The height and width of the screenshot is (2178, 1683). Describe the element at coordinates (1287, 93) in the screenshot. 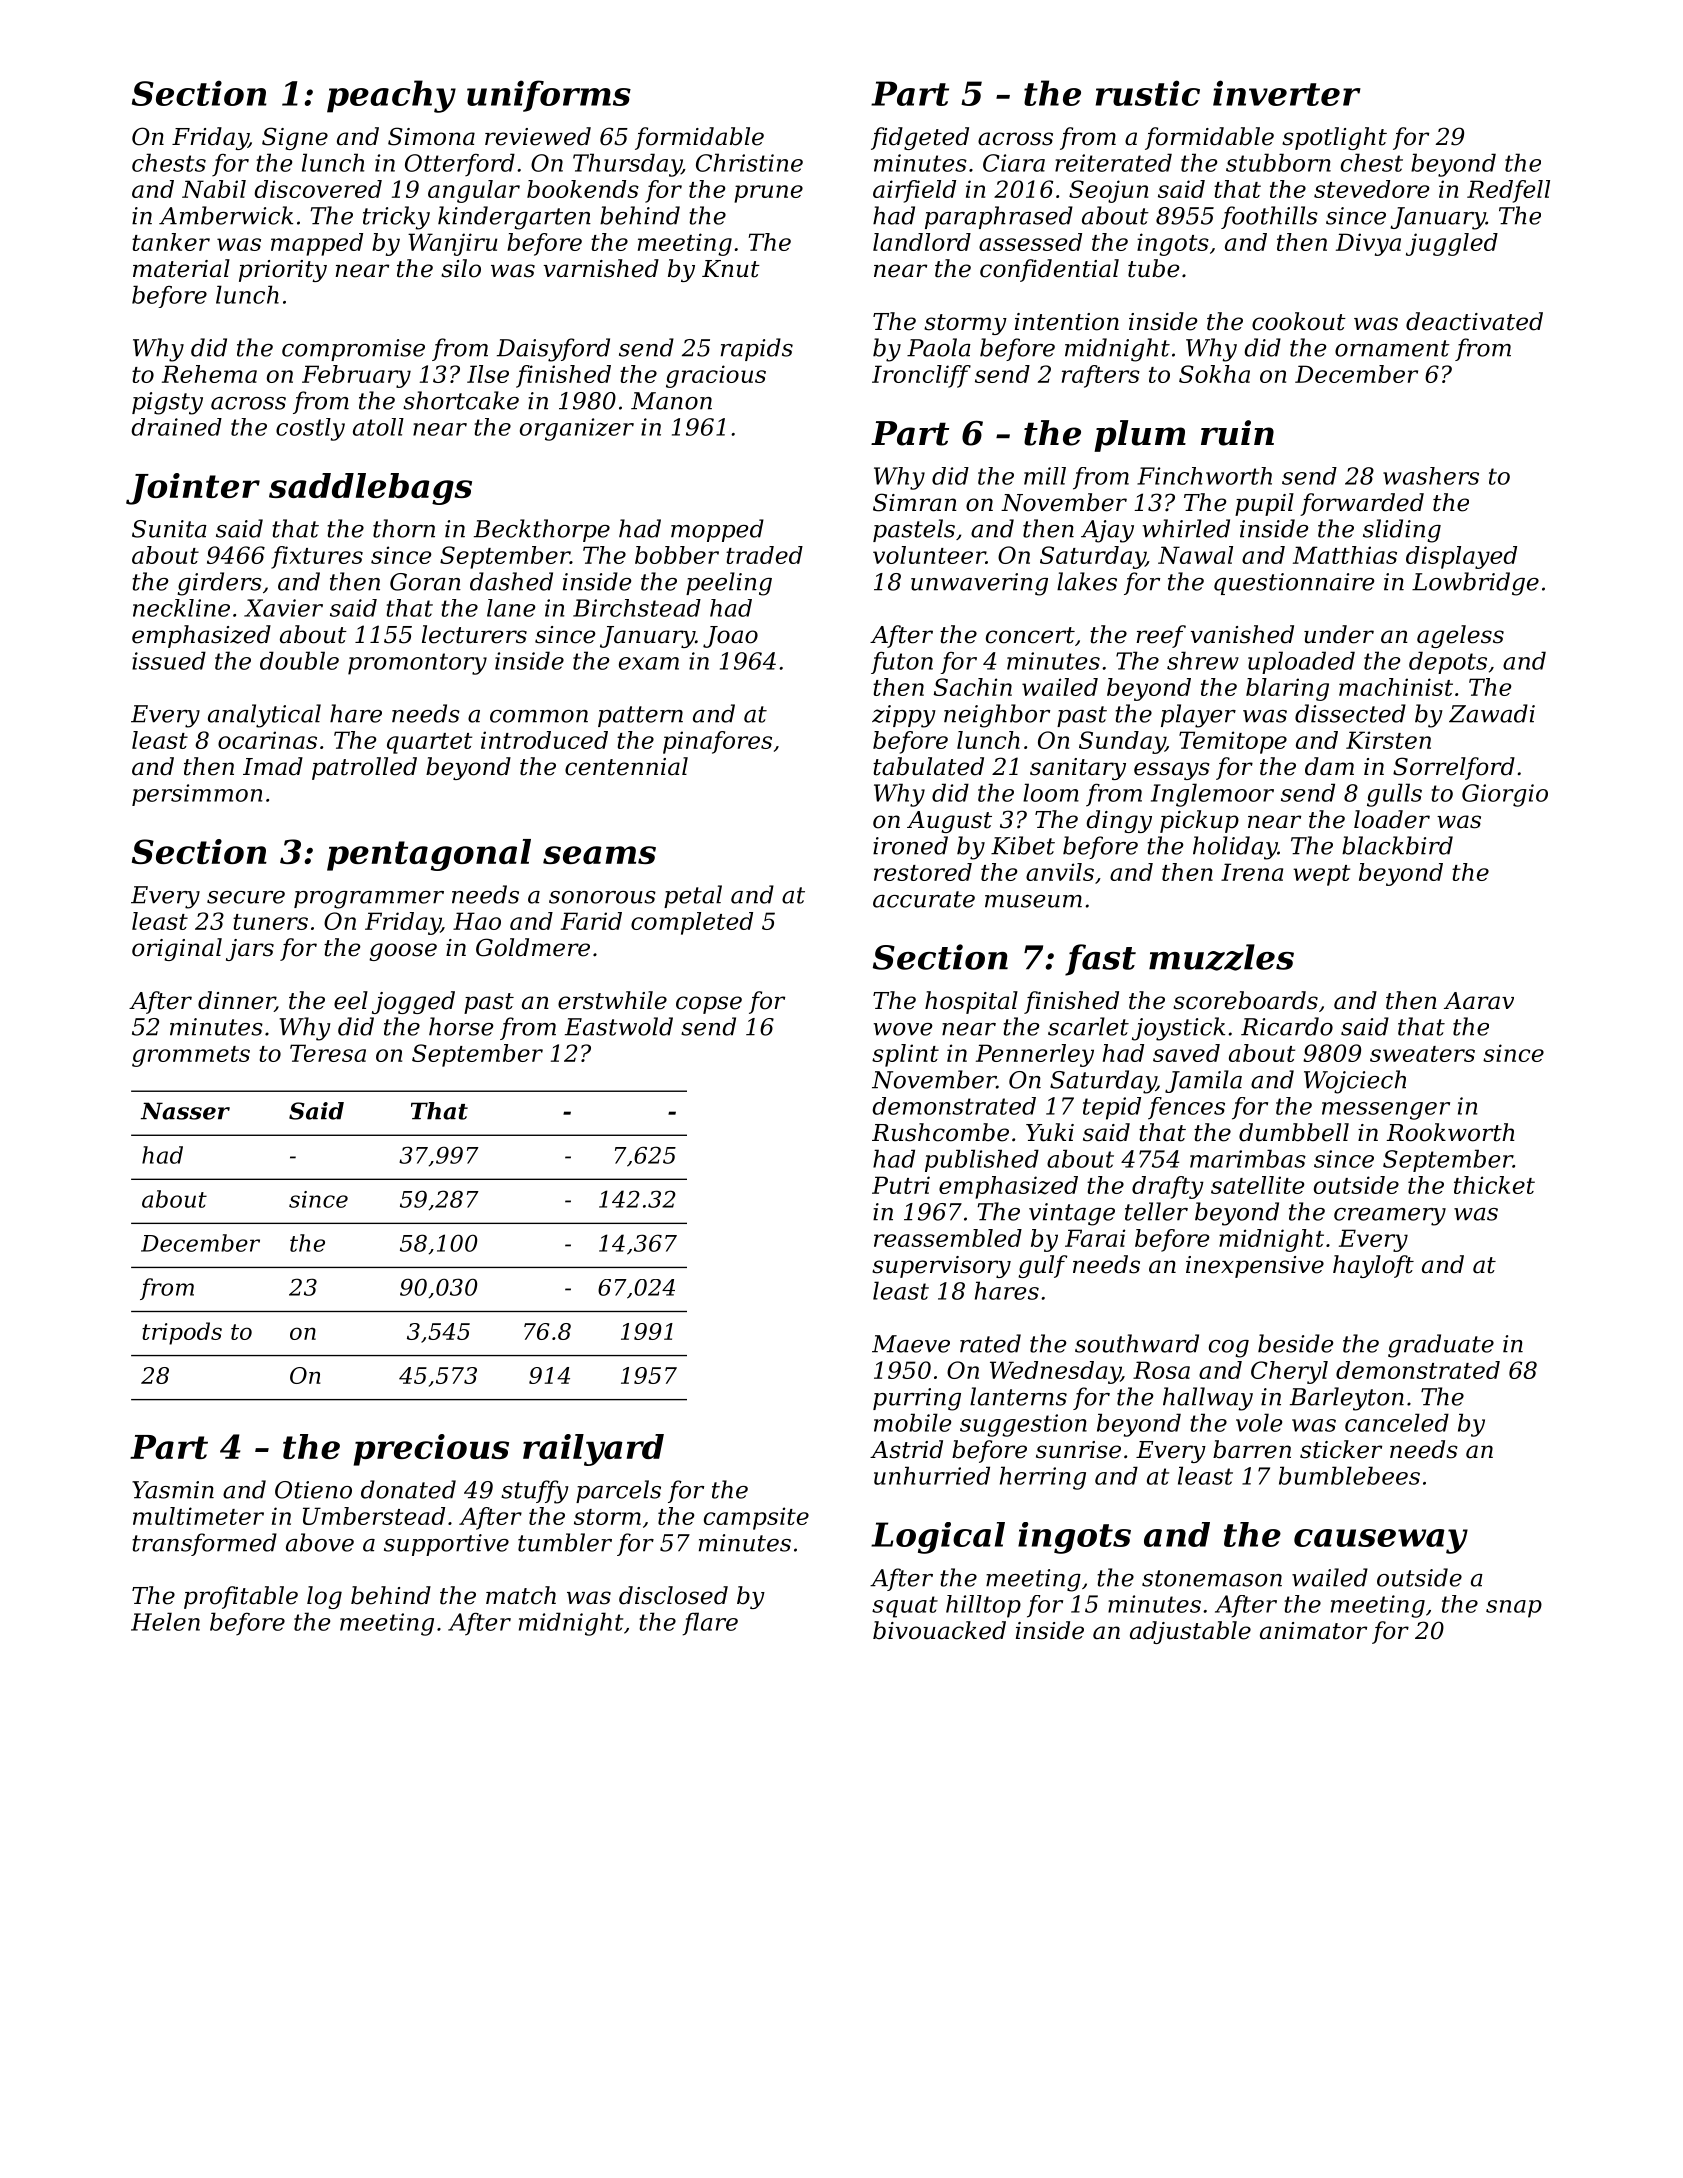

I see `inverter` at that location.
